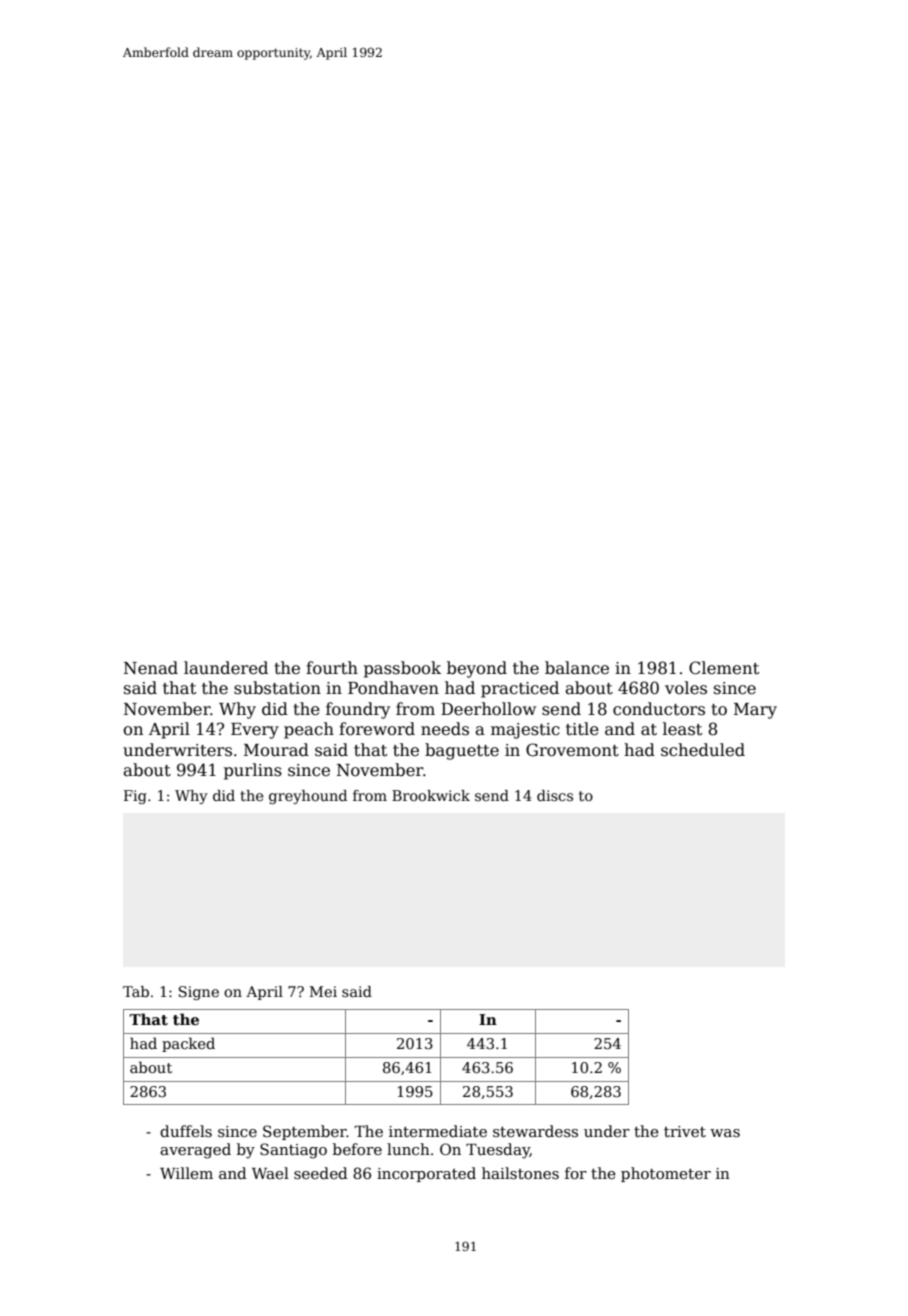 Image resolution: width=908 pixels, height=1316 pixels. What do you see at coordinates (323, 991) in the screenshot?
I see `Mei` at bounding box center [323, 991].
